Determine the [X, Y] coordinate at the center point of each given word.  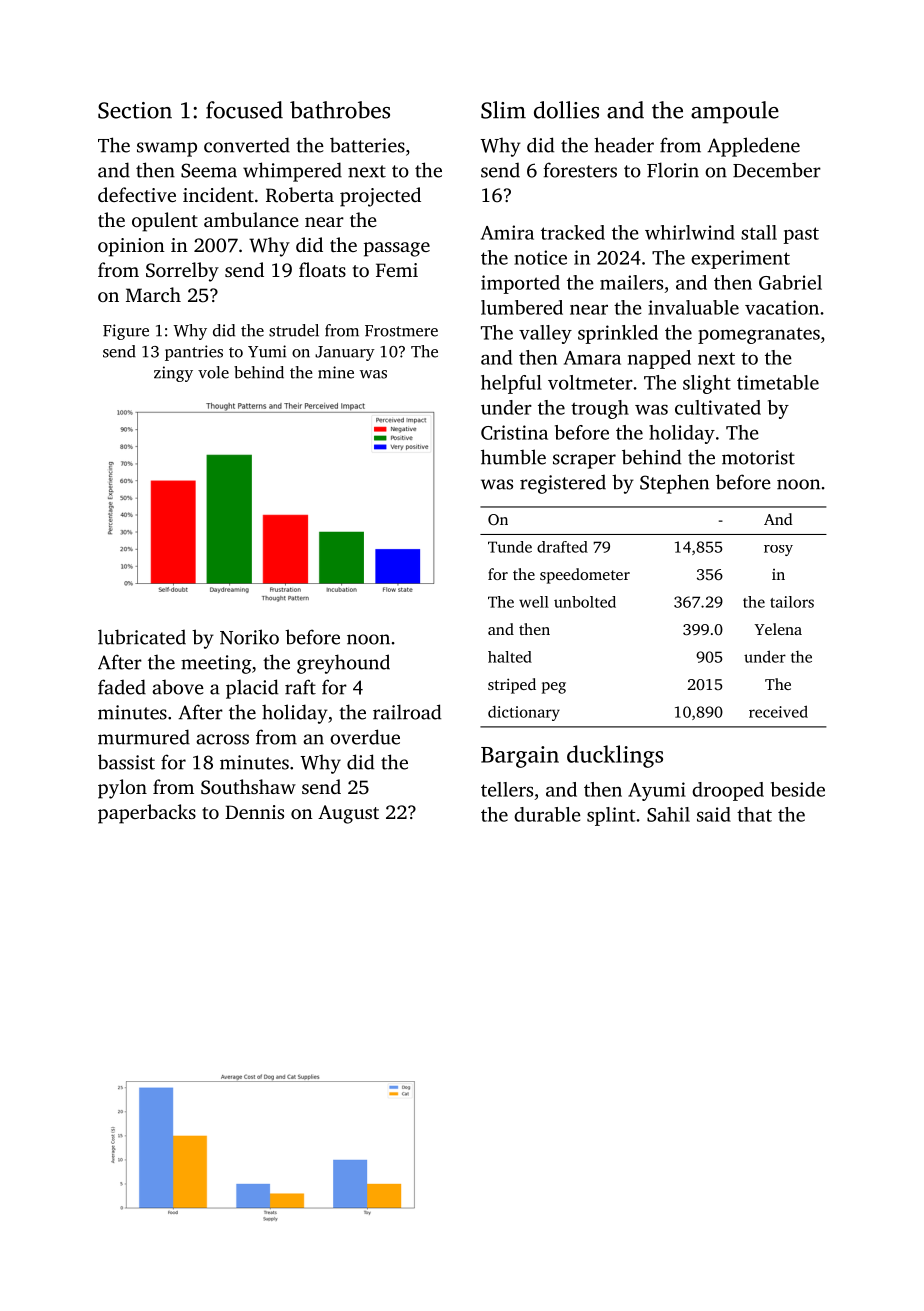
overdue [365, 737]
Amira [507, 232]
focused [244, 110]
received [778, 711]
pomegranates [759, 335]
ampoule [735, 112]
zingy [173, 374]
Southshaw [248, 787]
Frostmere [401, 331]
